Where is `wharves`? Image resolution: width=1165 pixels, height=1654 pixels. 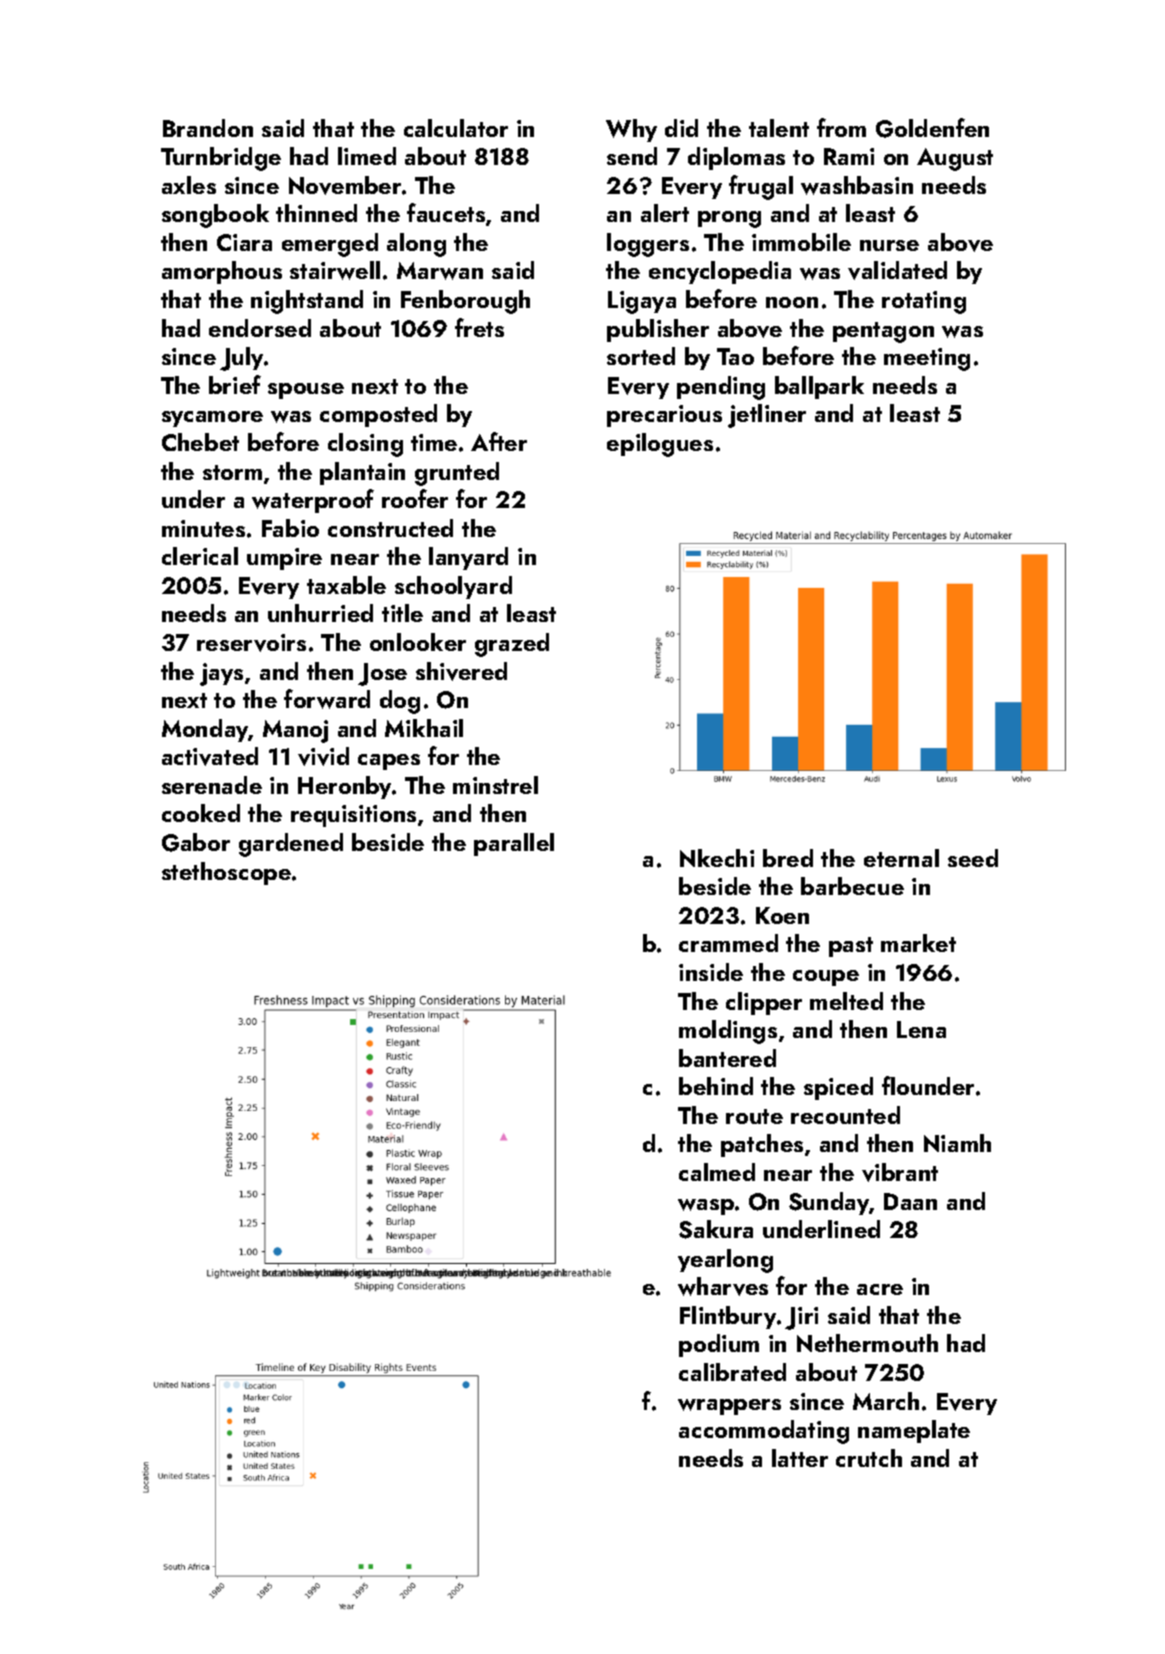 wharves is located at coordinates (723, 1286).
